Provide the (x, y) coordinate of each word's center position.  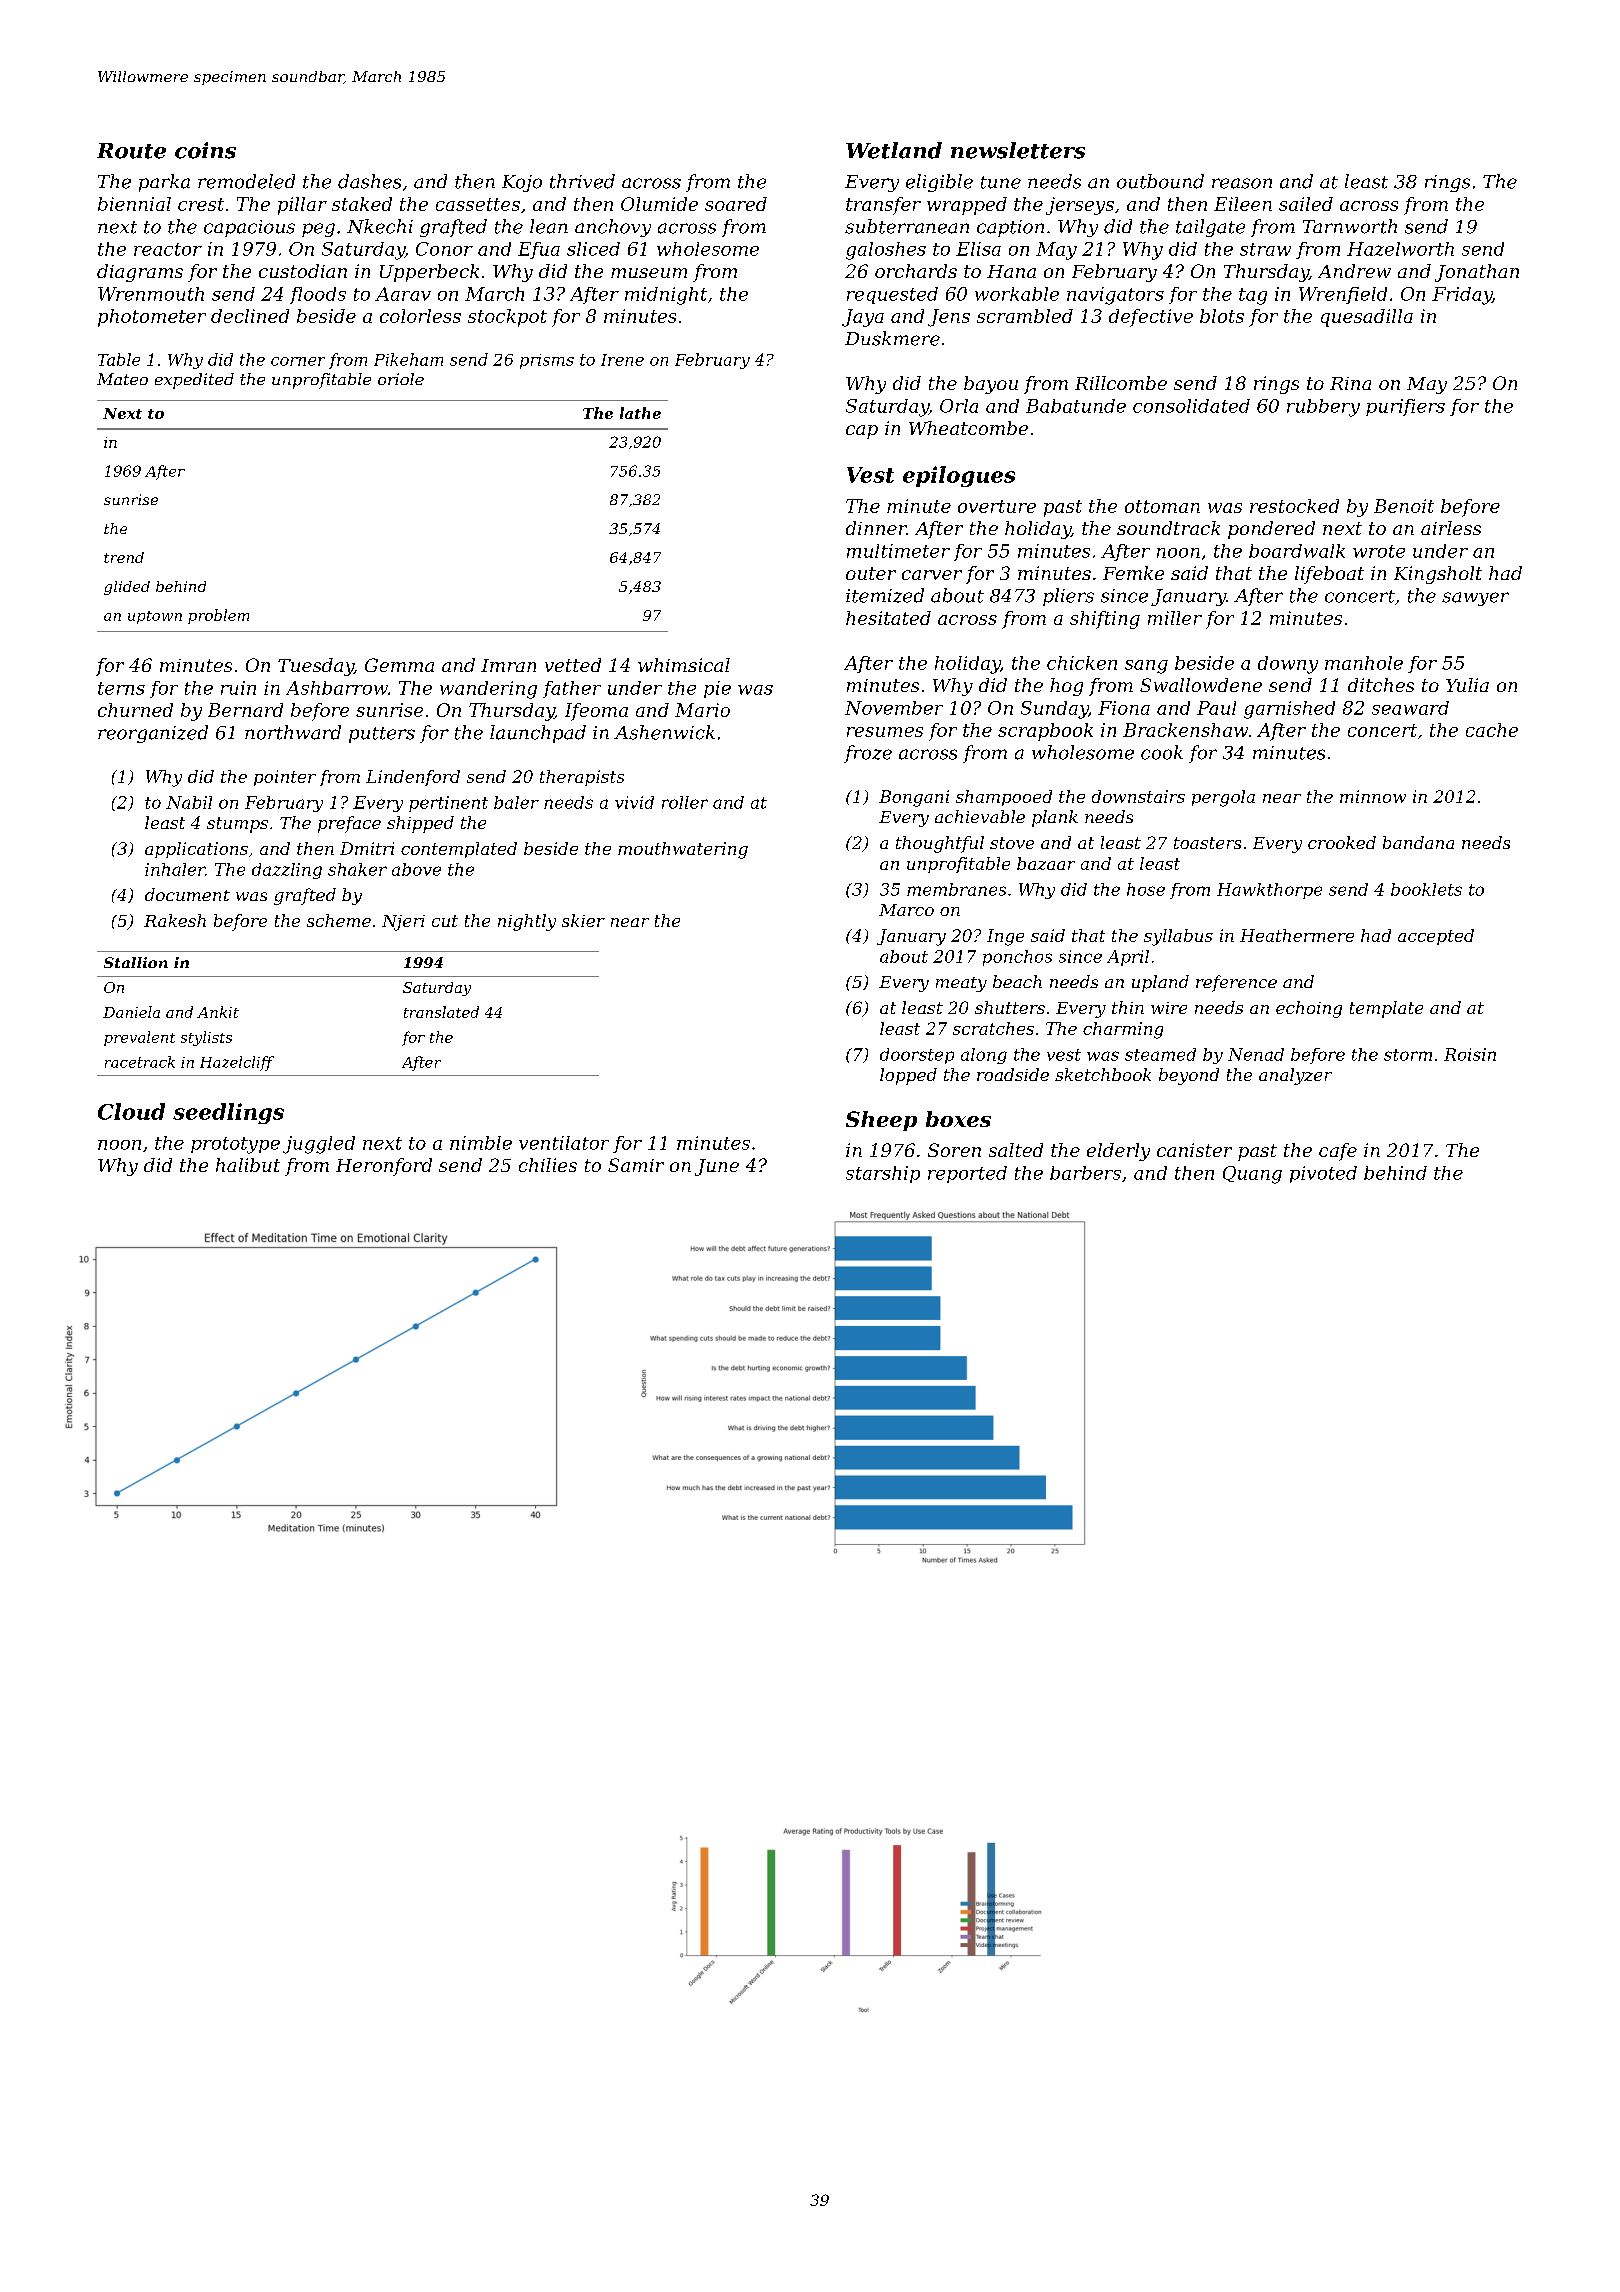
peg (318, 230)
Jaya (863, 318)
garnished (1289, 710)
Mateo (122, 379)
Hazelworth (1400, 249)
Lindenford (413, 778)
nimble (481, 1143)
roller (685, 802)
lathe (640, 413)
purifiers (1405, 407)
